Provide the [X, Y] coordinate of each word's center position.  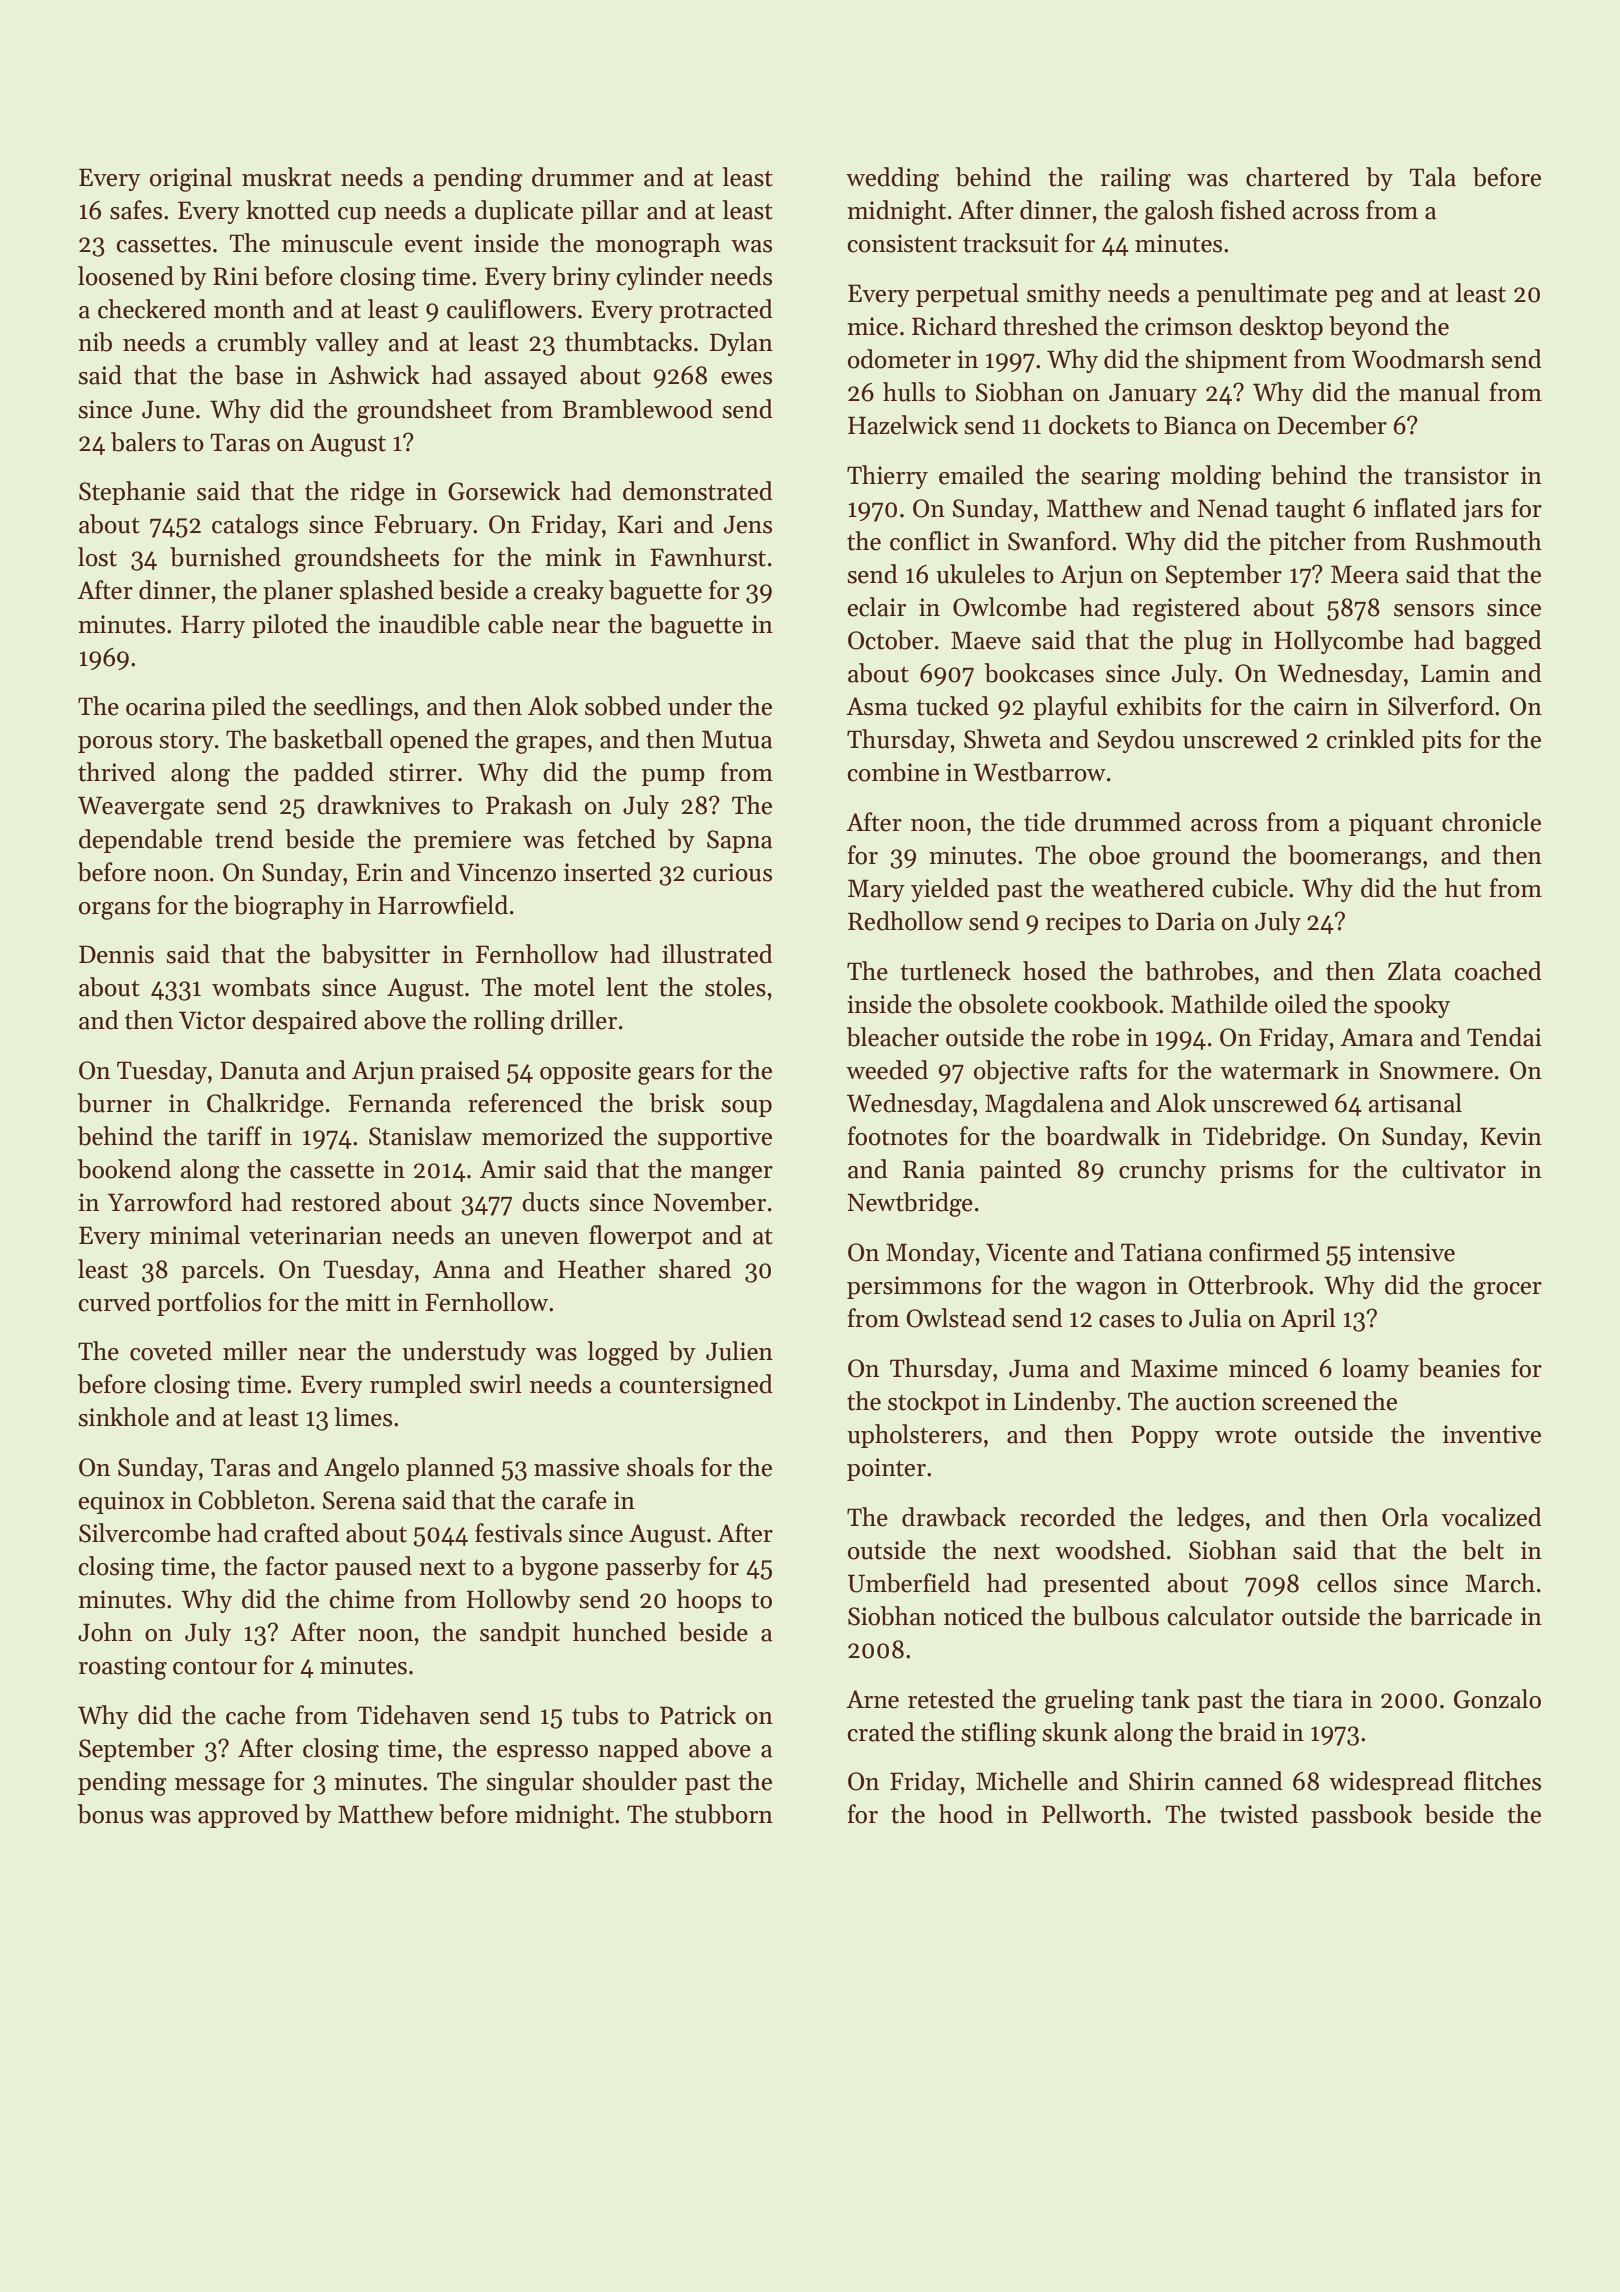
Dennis [116, 954]
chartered [1298, 177]
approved [248, 1816]
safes [136, 210]
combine [893, 772]
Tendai [1504, 1037]
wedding [892, 179]
